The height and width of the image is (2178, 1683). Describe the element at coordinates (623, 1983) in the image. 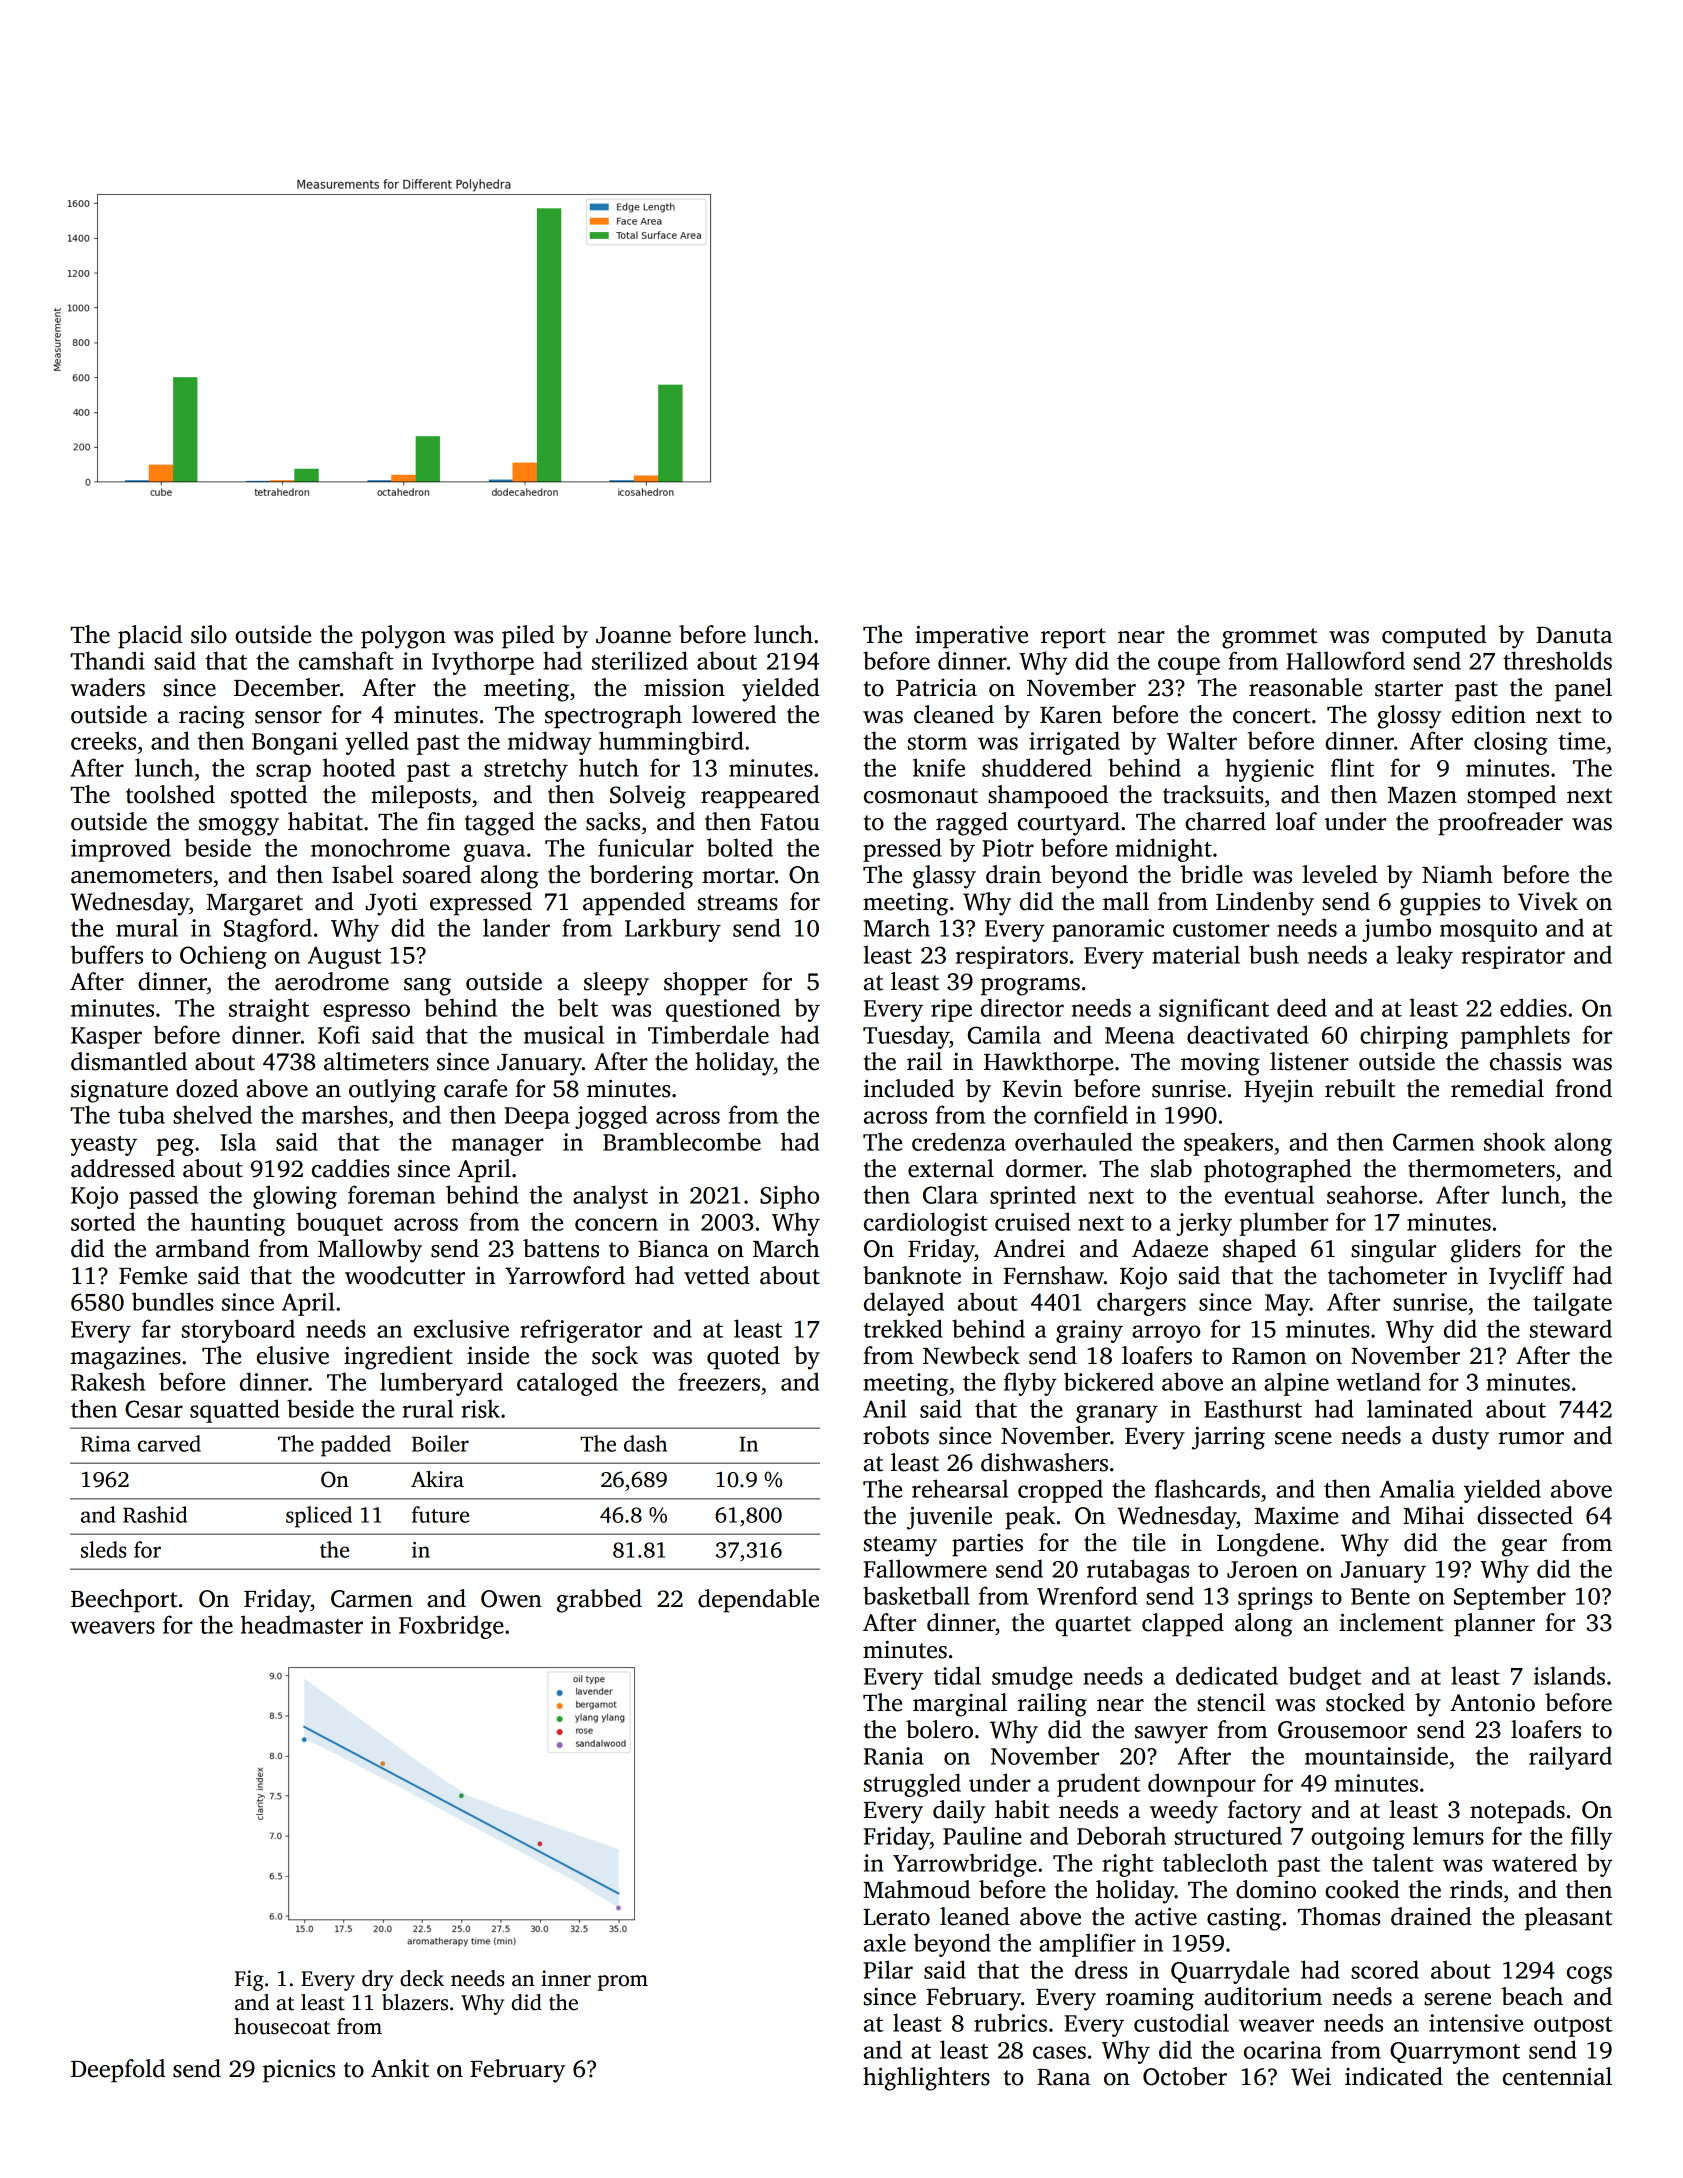

I see `prom` at that location.
